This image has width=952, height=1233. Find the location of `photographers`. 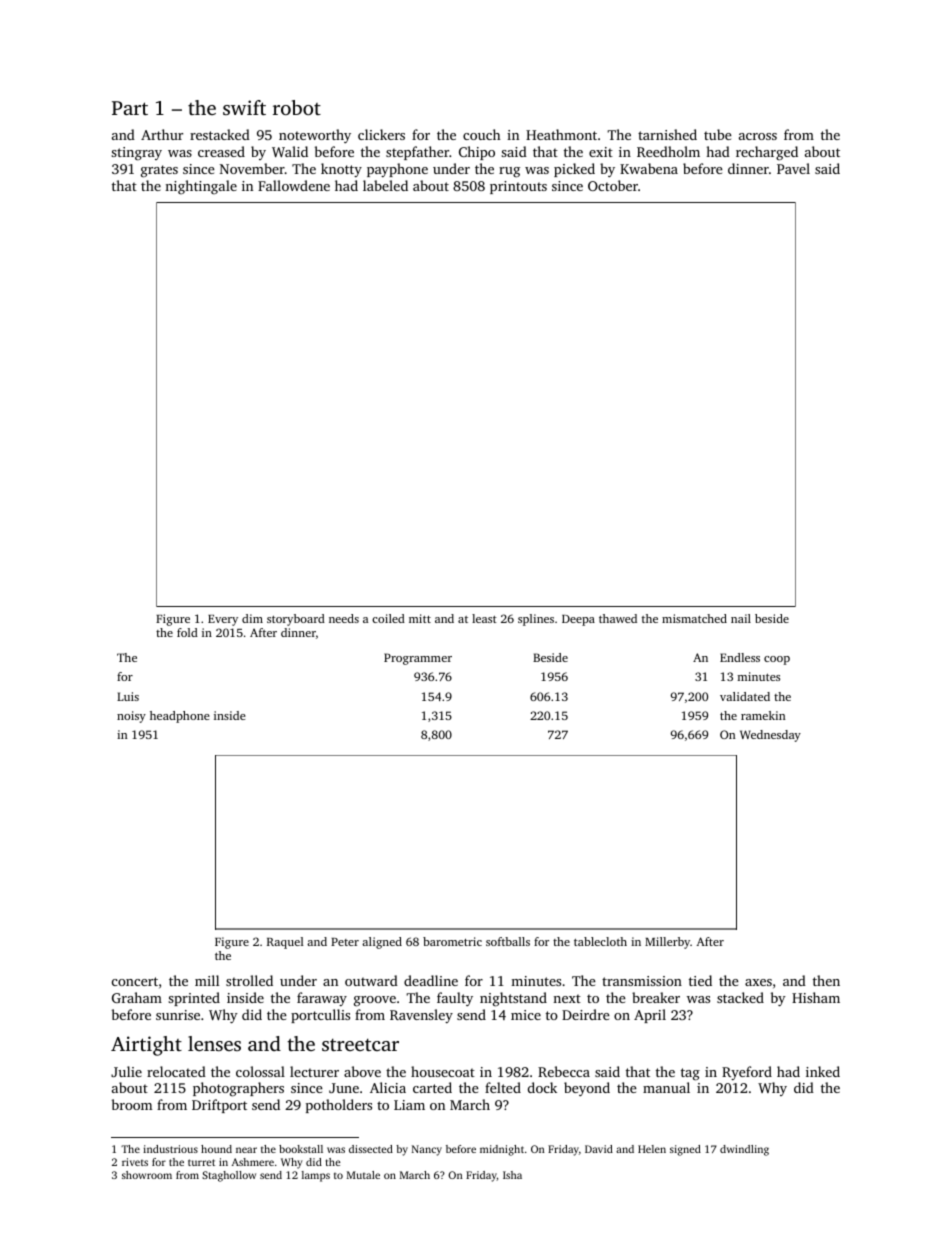

photographers is located at coordinates (238, 1089).
